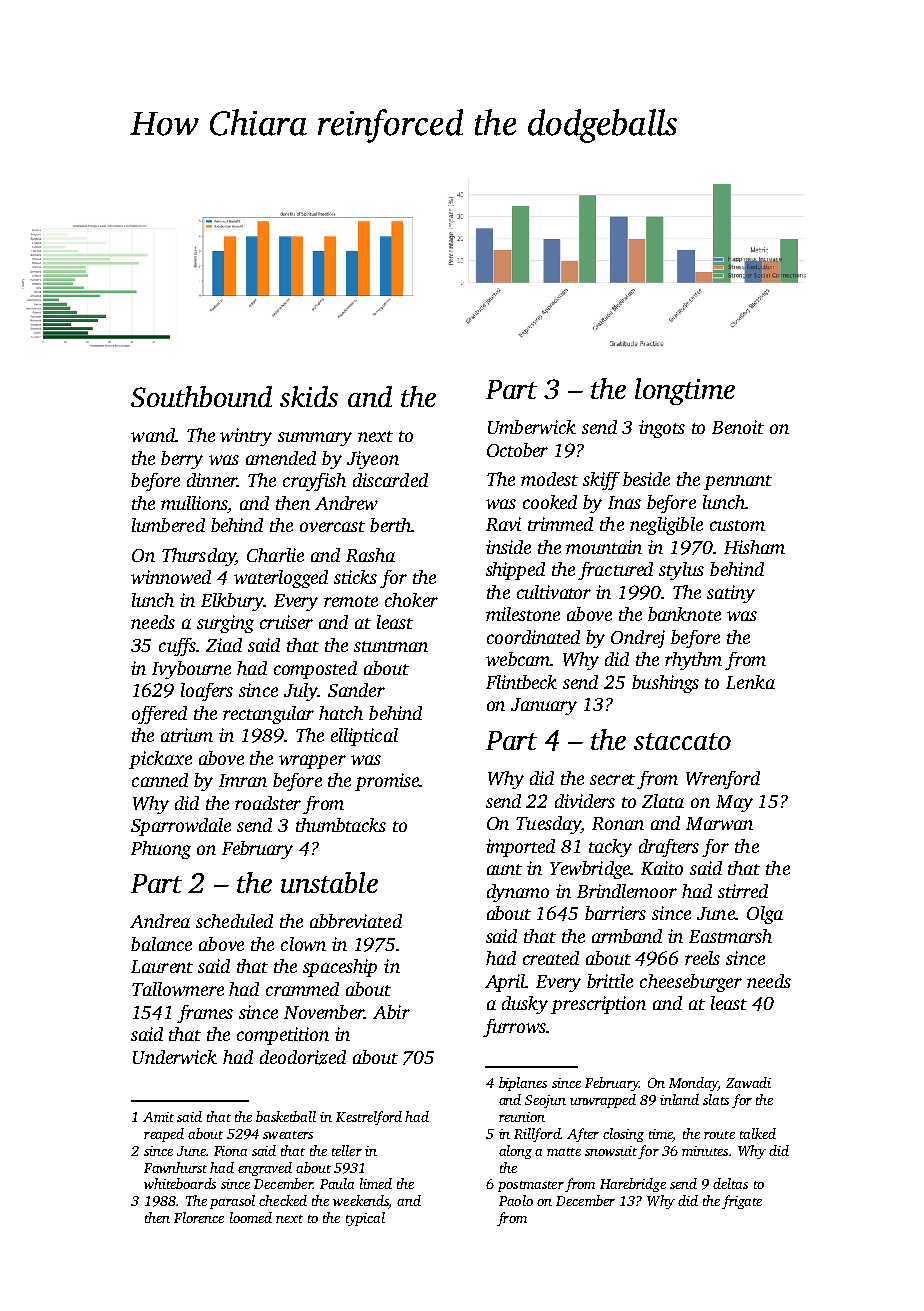 The image size is (924, 1311). I want to click on Wrenford, so click(723, 780).
